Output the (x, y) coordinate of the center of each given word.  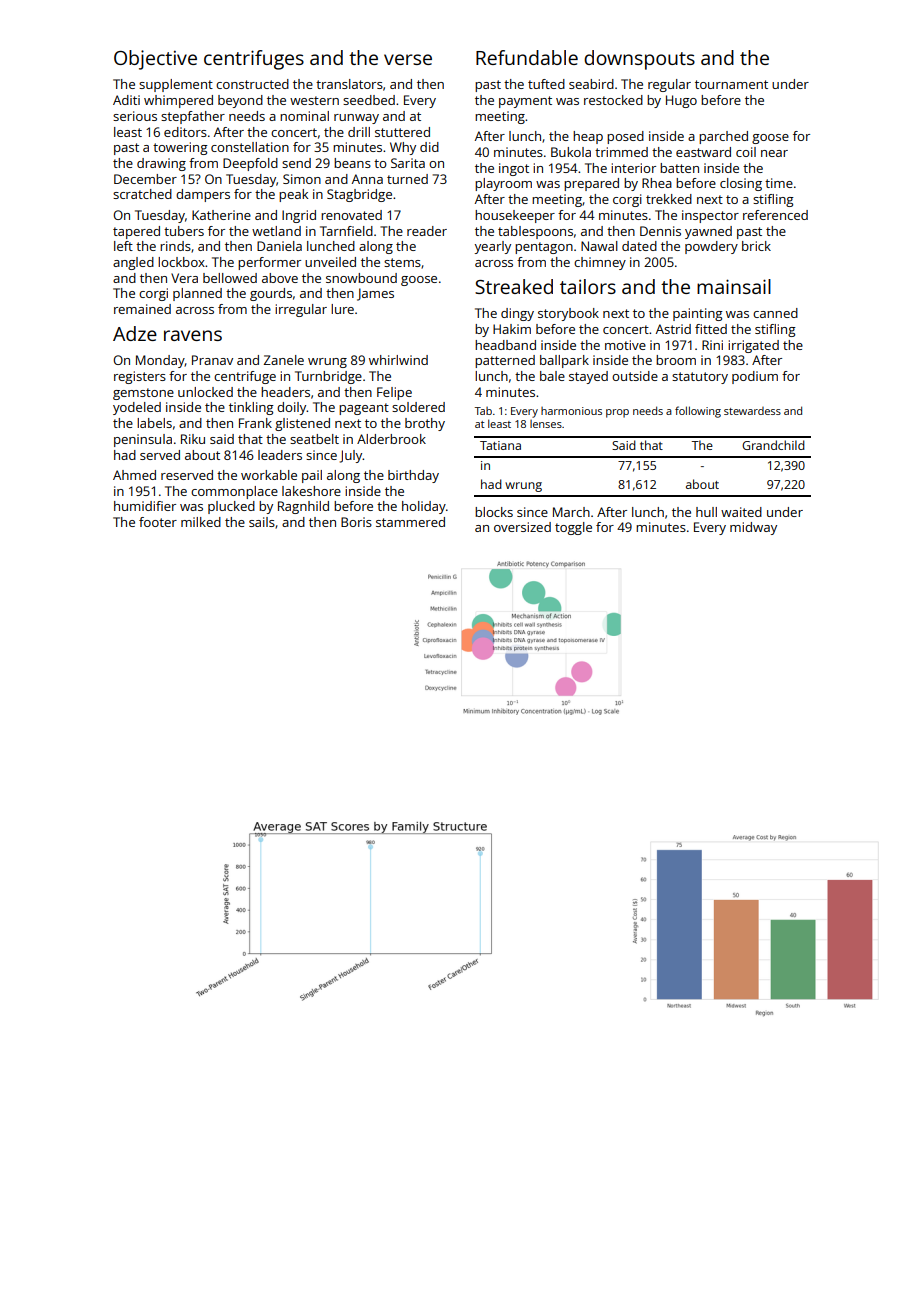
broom (676, 360)
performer (269, 263)
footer (158, 522)
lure (342, 309)
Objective (155, 60)
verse (408, 59)
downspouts (639, 60)
